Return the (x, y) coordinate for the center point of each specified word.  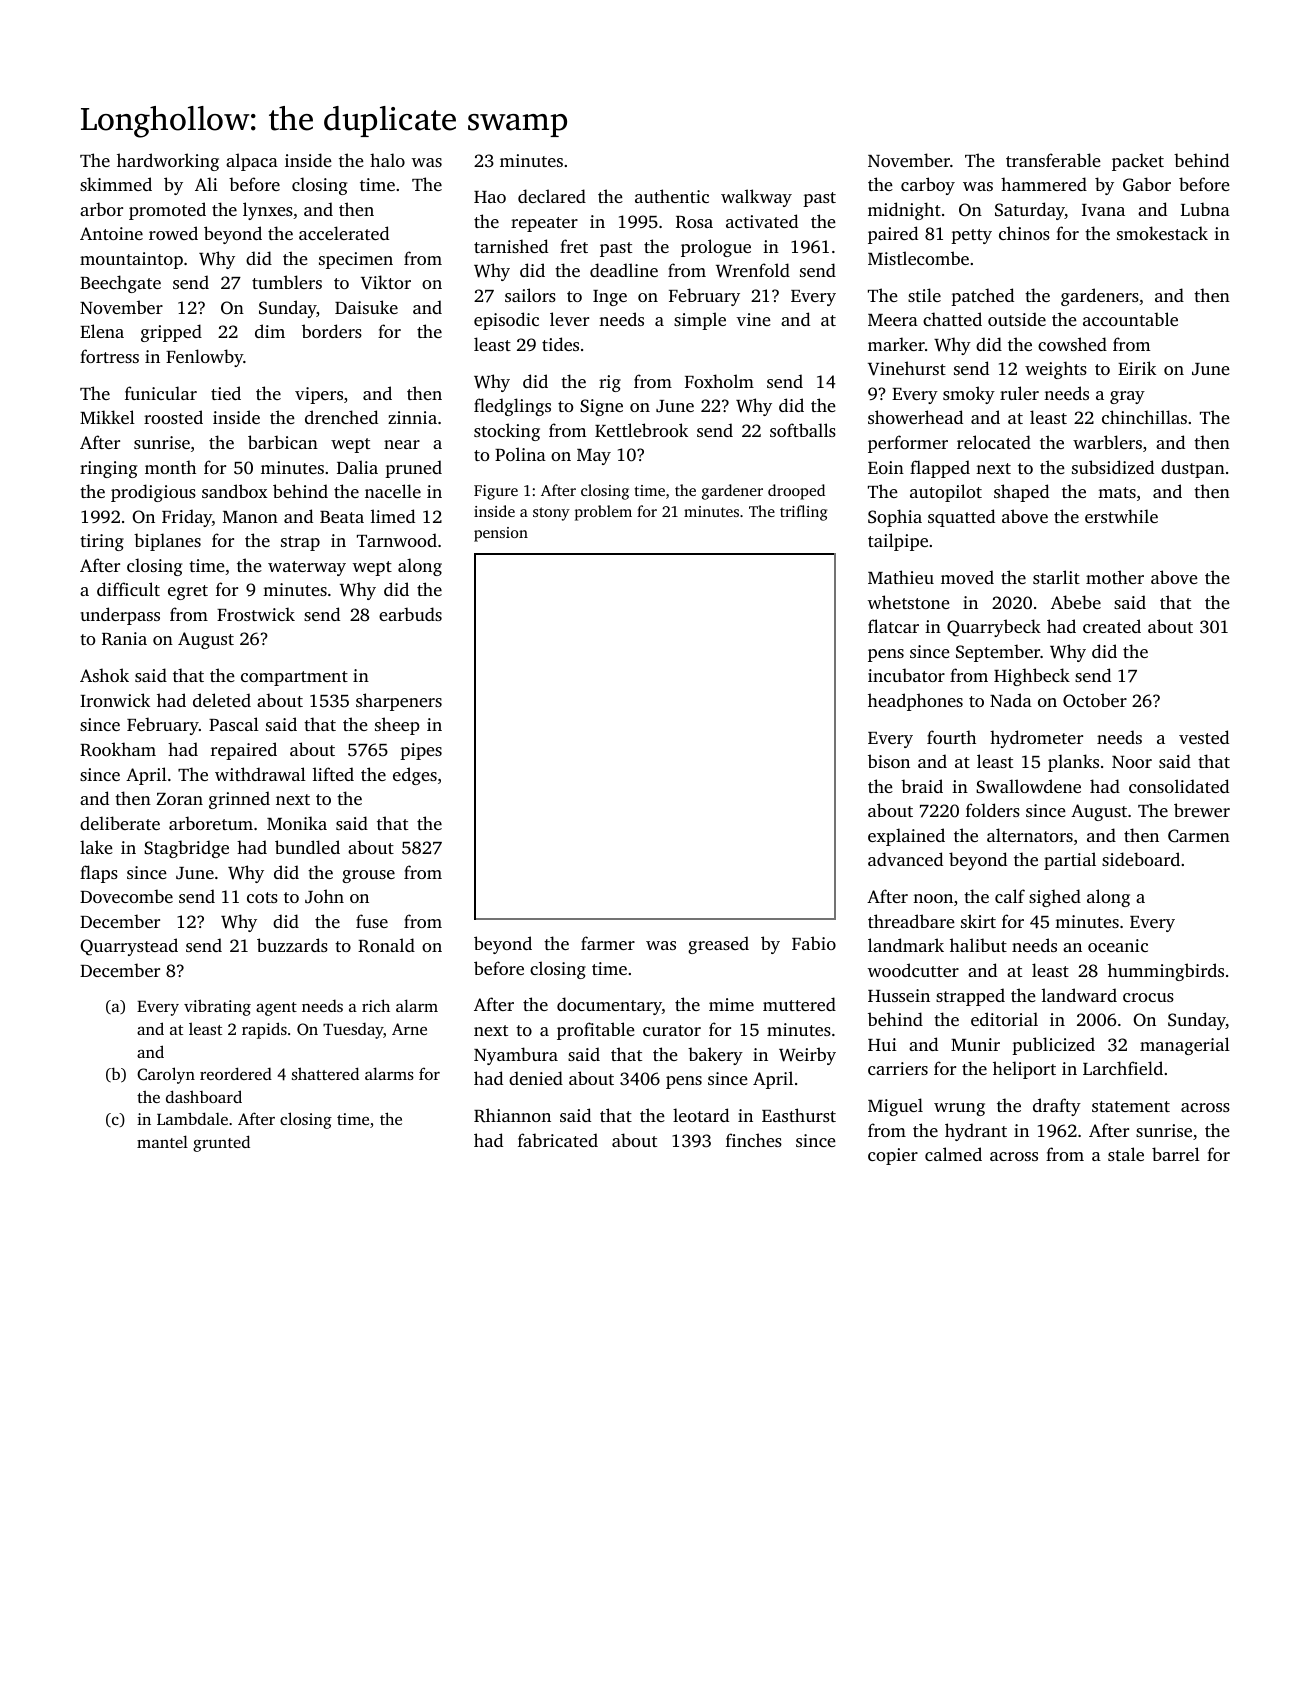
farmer (608, 943)
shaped (1021, 493)
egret (188, 592)
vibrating (217, 1007)
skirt (978, 921)
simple (700, 321)
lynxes (268, 211)
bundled (307, 847)
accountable (1130, 319)
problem (603, 513)
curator (672, 1030)
